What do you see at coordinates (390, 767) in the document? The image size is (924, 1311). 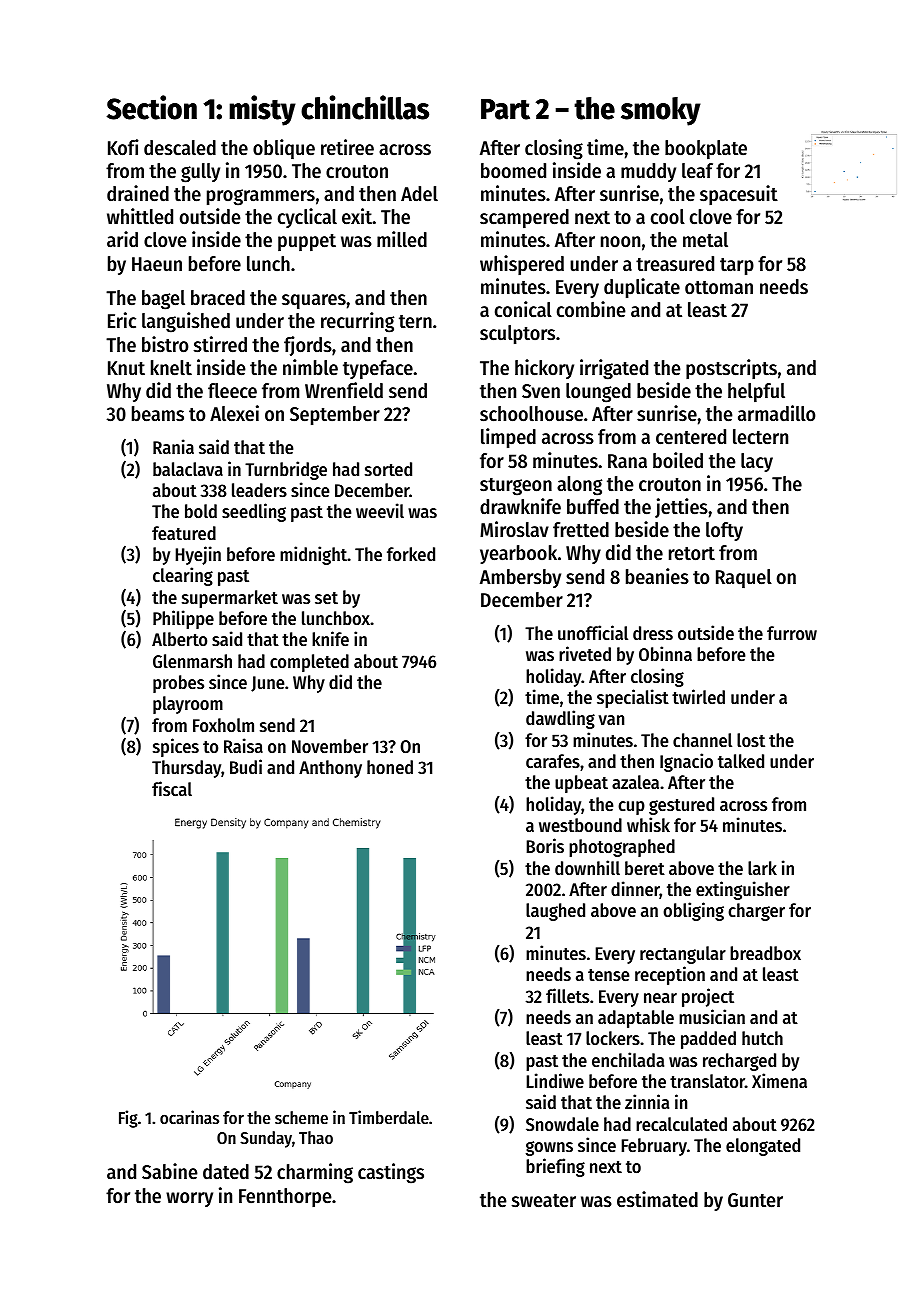 I see `honed` at bounding box center [390, 767].
